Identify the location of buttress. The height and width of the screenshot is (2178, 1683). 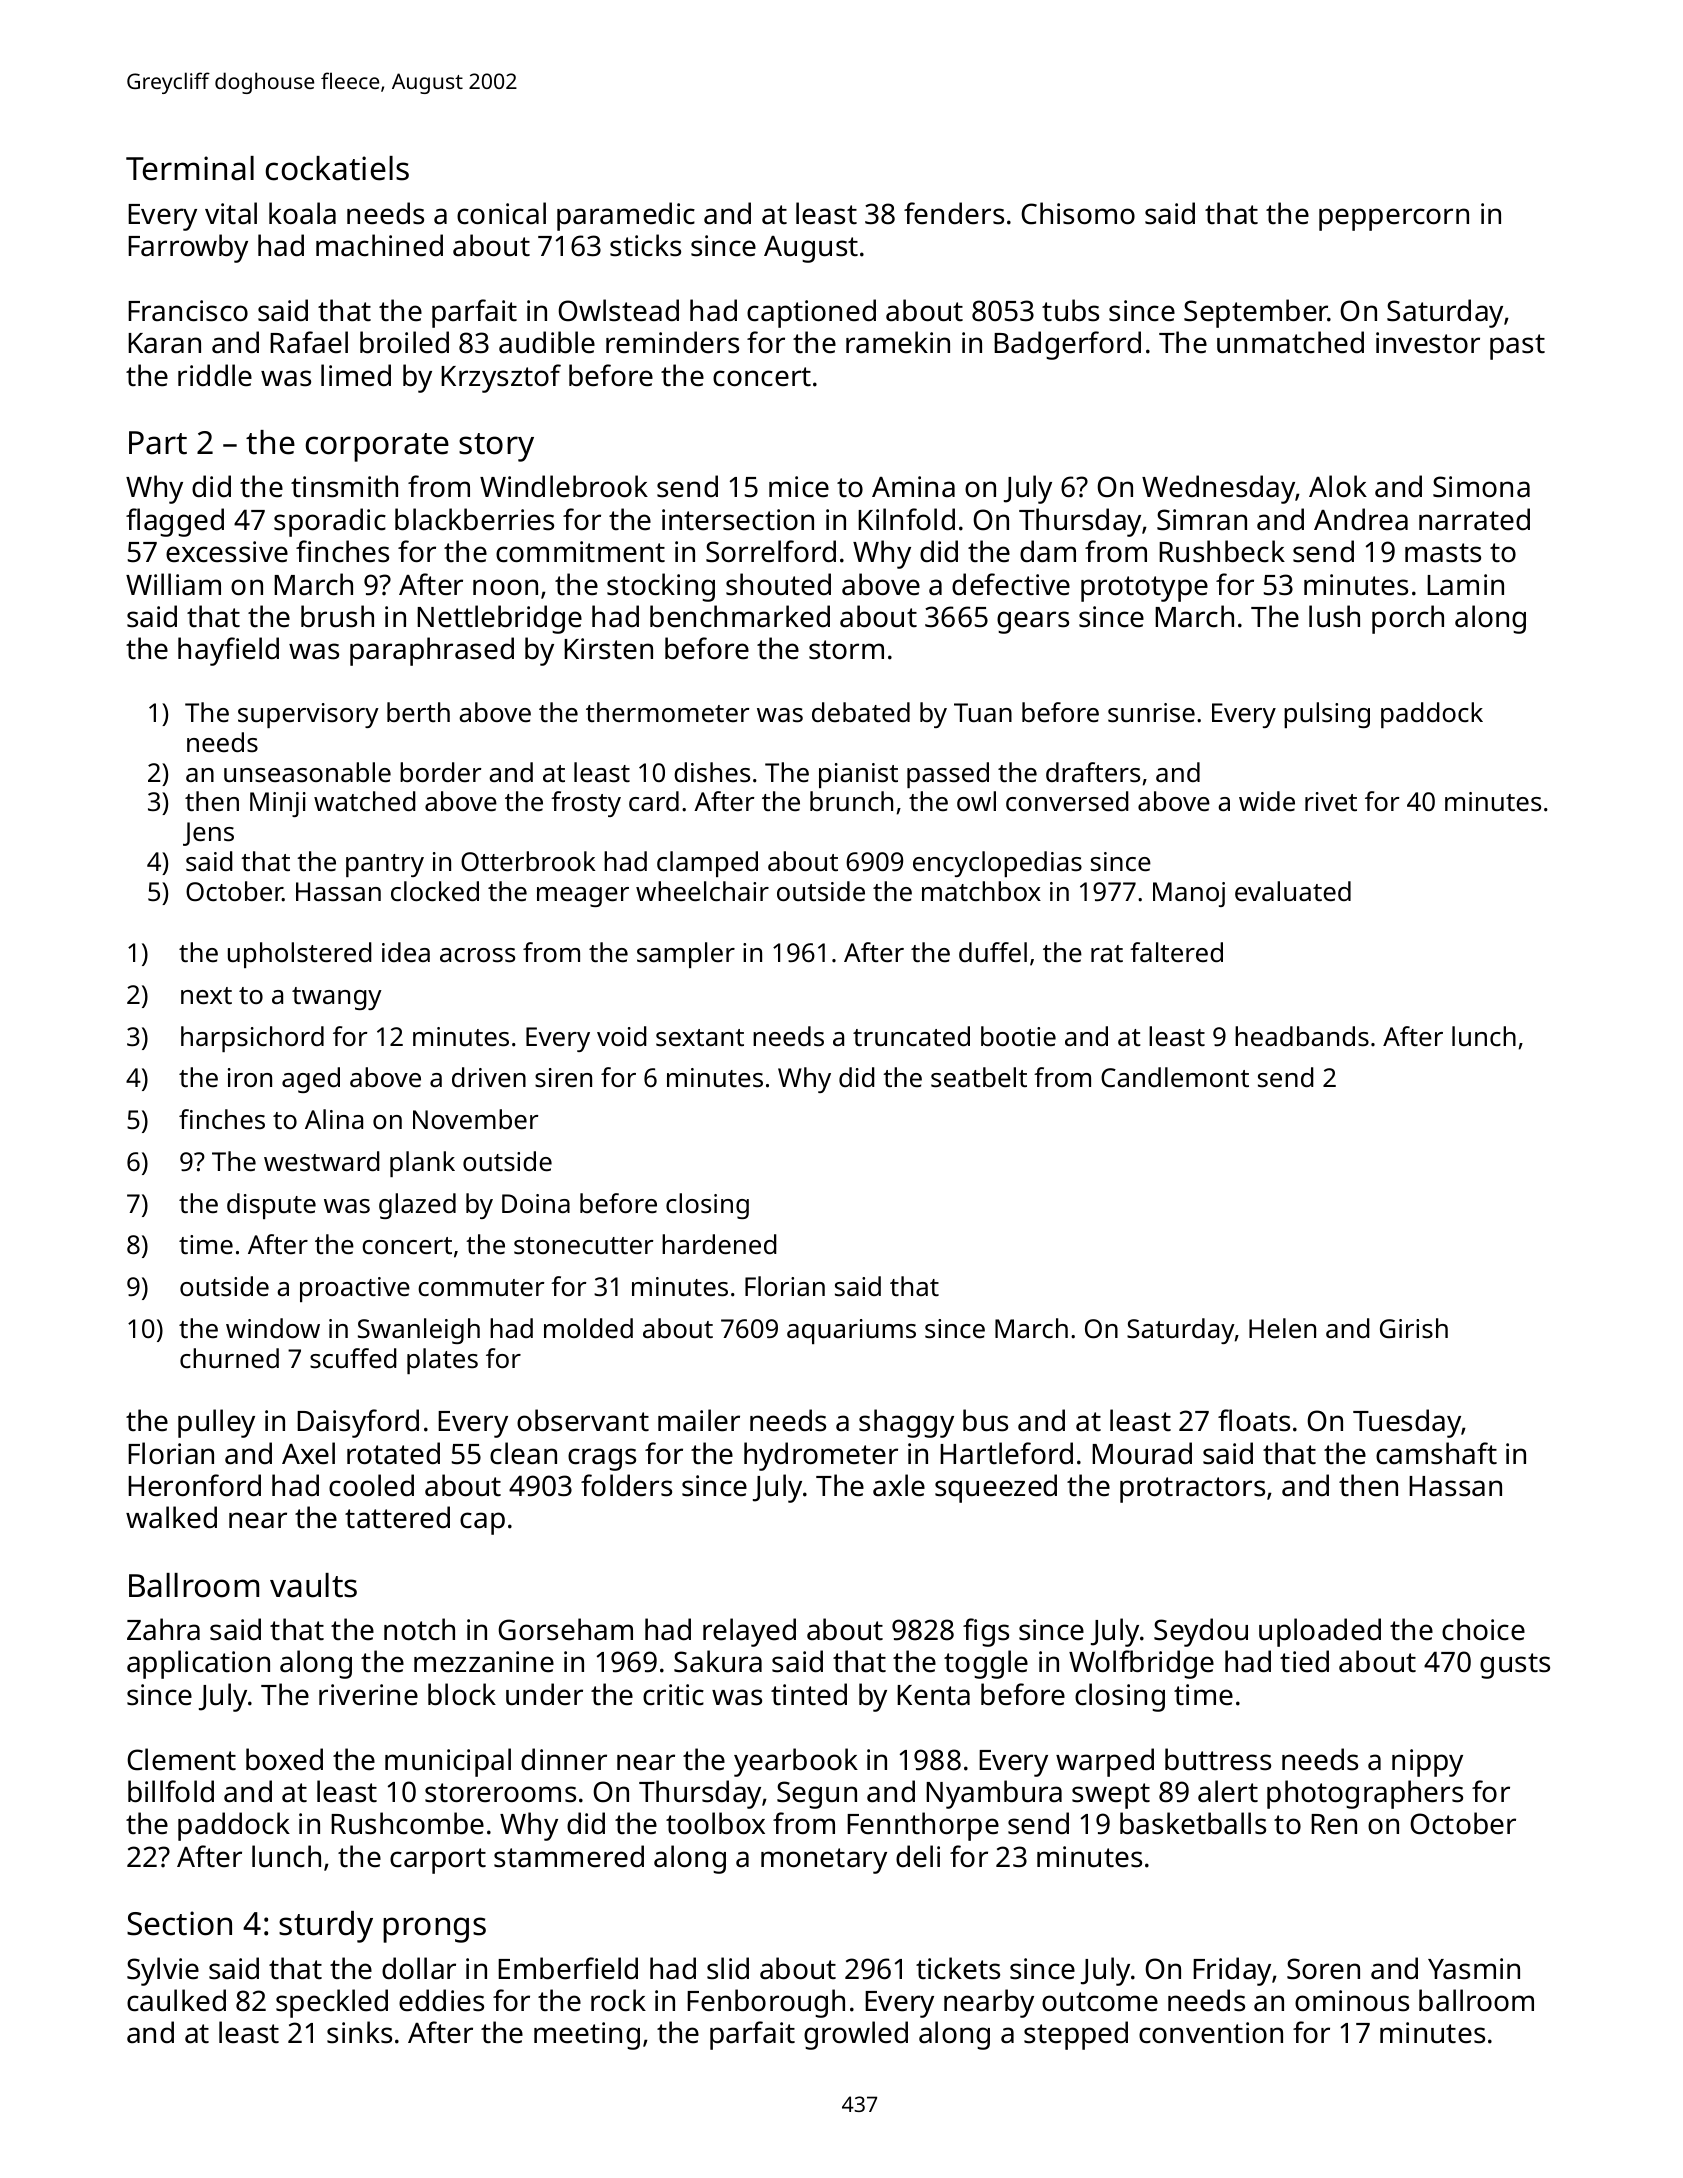
(1218, 1759).
